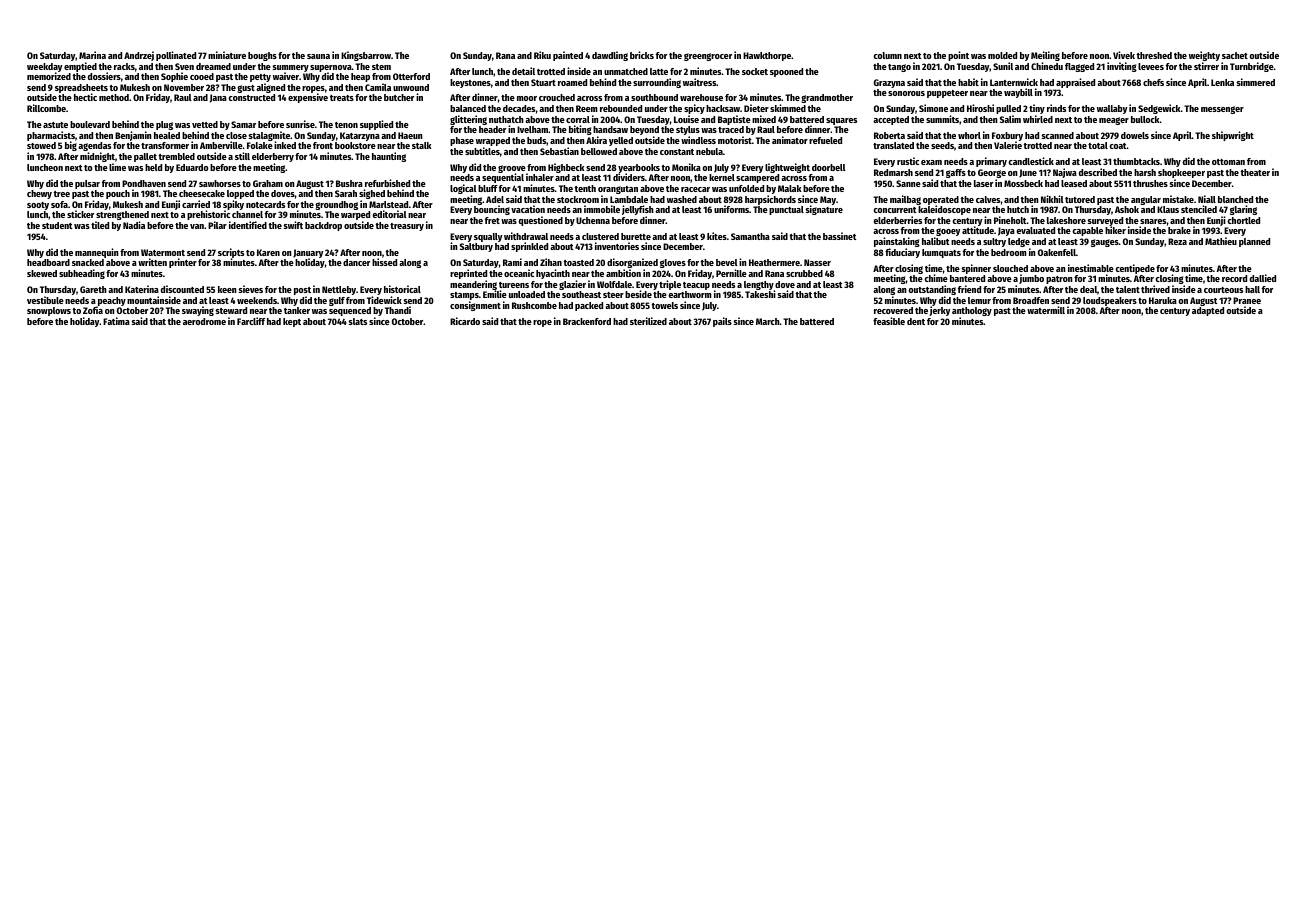 The height and width of the screenshot is (924, 1308). Describe the element at coordinates (542, 55) in the screenshot. I see `Riku` at that location.
